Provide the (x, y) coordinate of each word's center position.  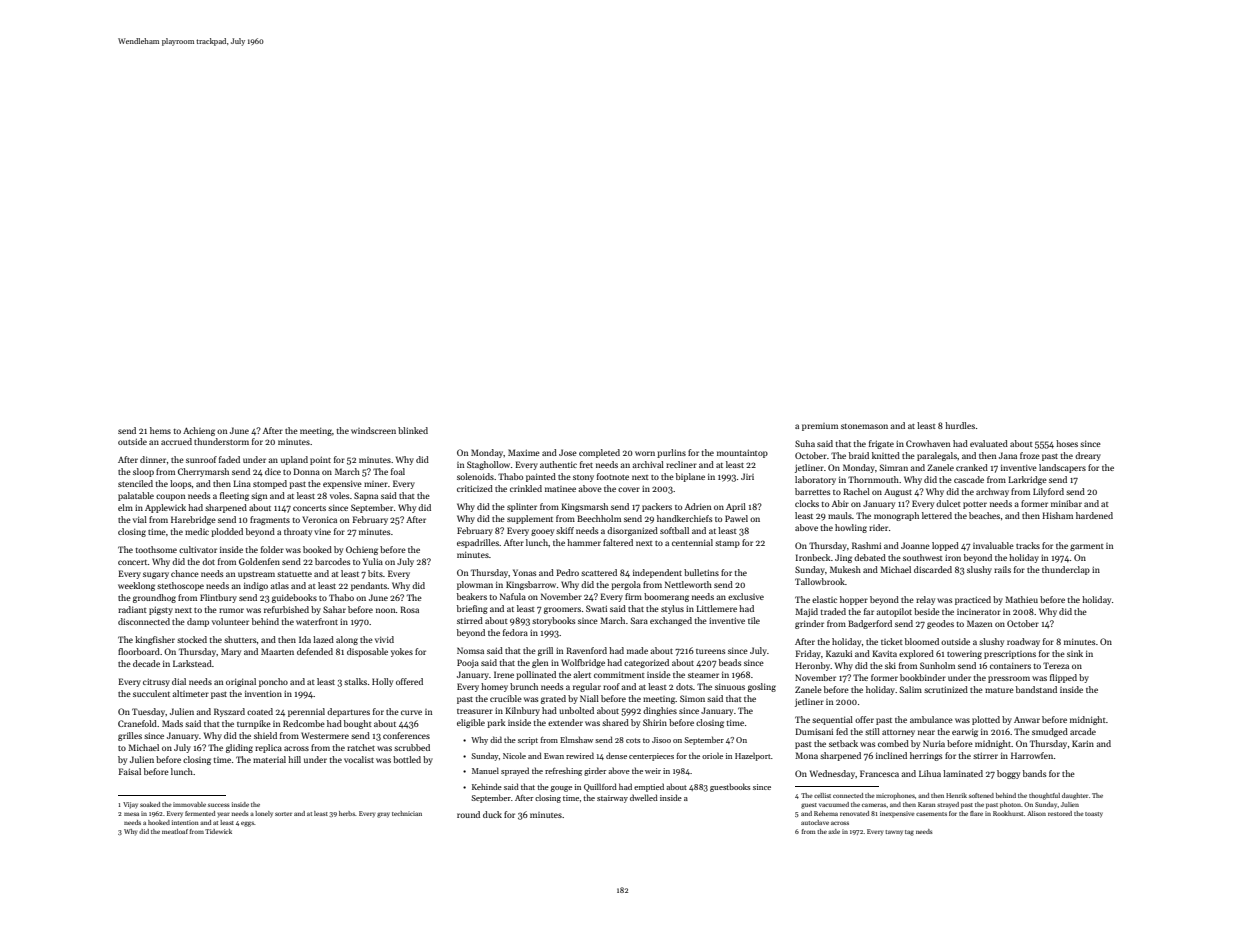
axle (834, 831)
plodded (227, 532)
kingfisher (155, 640)
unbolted (576, 710)
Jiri (747, 476)
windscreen (373, 430)
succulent (151, 693)
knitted (886, 455)
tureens (710, 651)
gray (383, 815)
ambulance (931, 719)
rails (1002, 569)
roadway (1023, 642)
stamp (727, 544)
